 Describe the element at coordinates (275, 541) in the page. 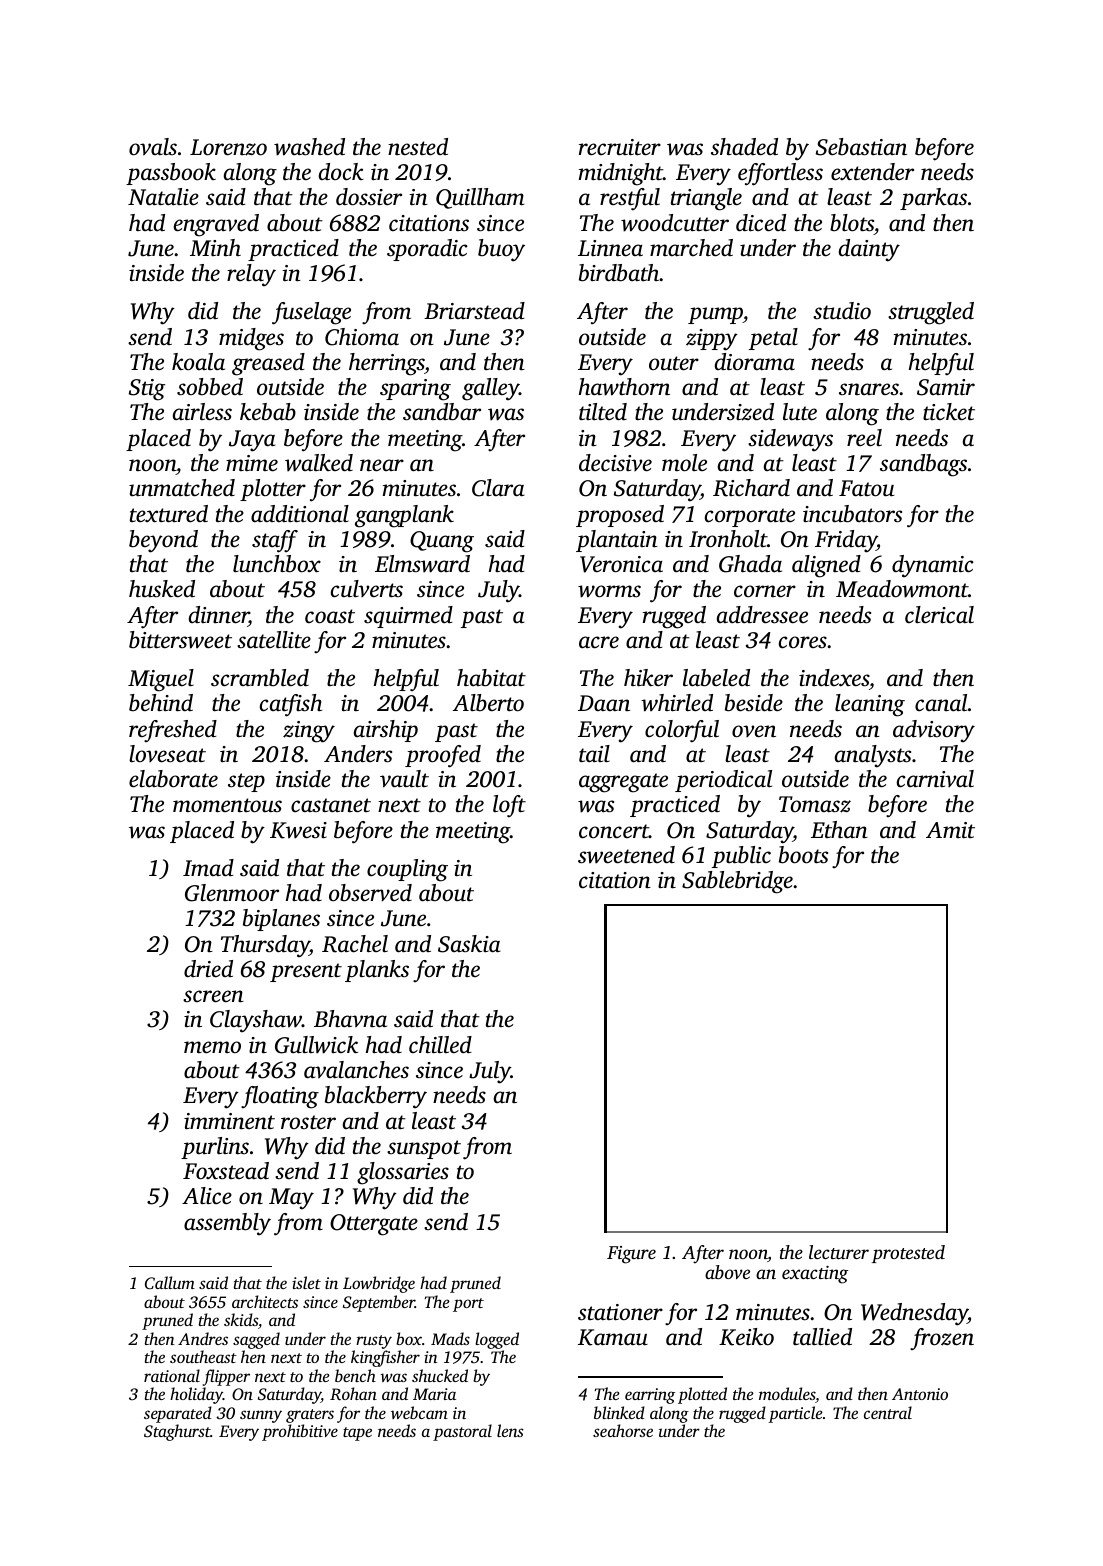

I see `staff` at that location.
